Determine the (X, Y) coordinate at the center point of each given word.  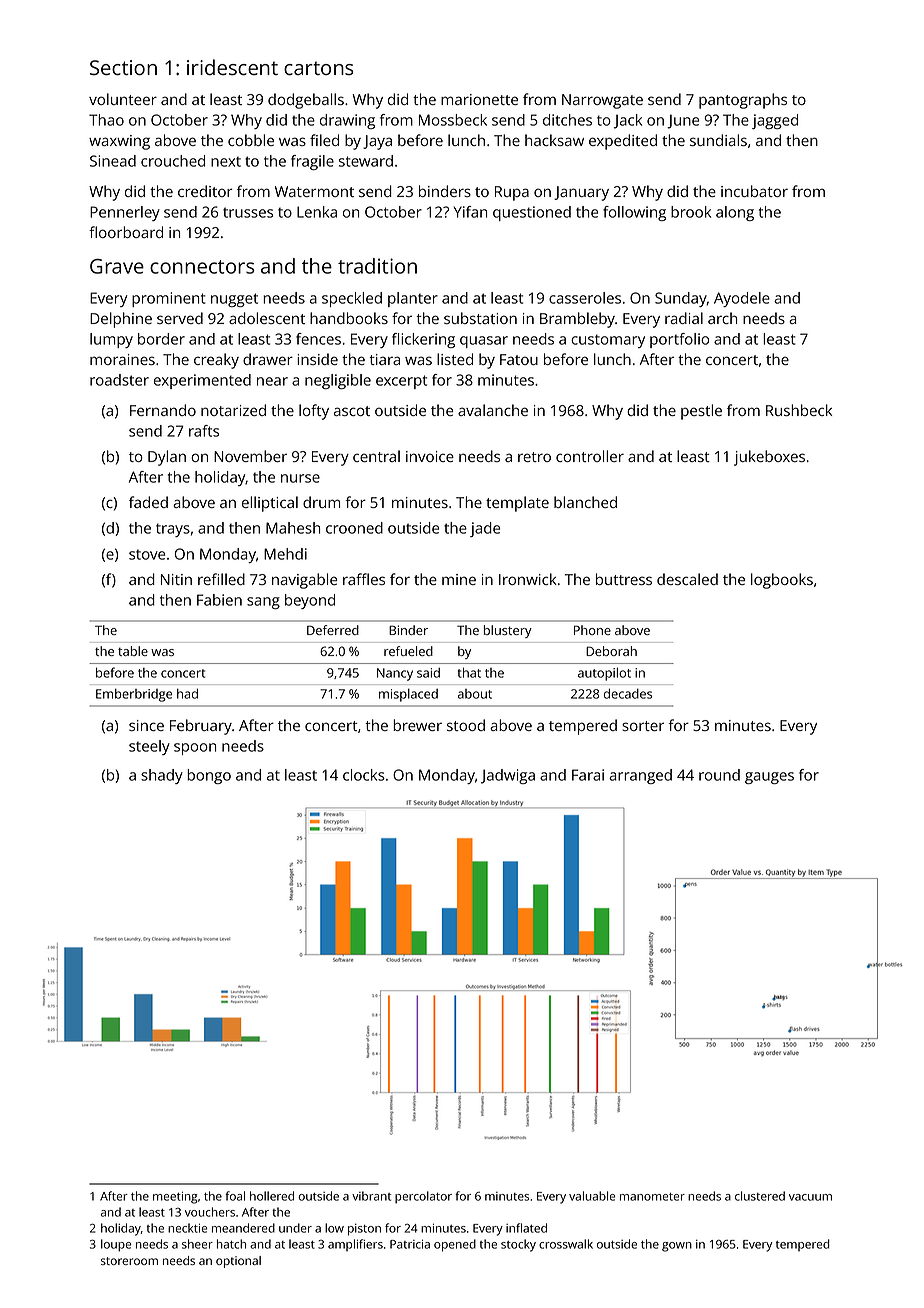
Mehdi (285, 554)
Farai (588, 775)
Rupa (512, 193)
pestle (701, 412)
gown (677, 1247)
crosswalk (566, 1244)
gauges (769, 778)
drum (321, 502)
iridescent (232, 67)
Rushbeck (799, 410)
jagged (775, 121)
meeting (175, 1198)
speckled (352, 299)
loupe (116, 1245)
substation (480, 318)
